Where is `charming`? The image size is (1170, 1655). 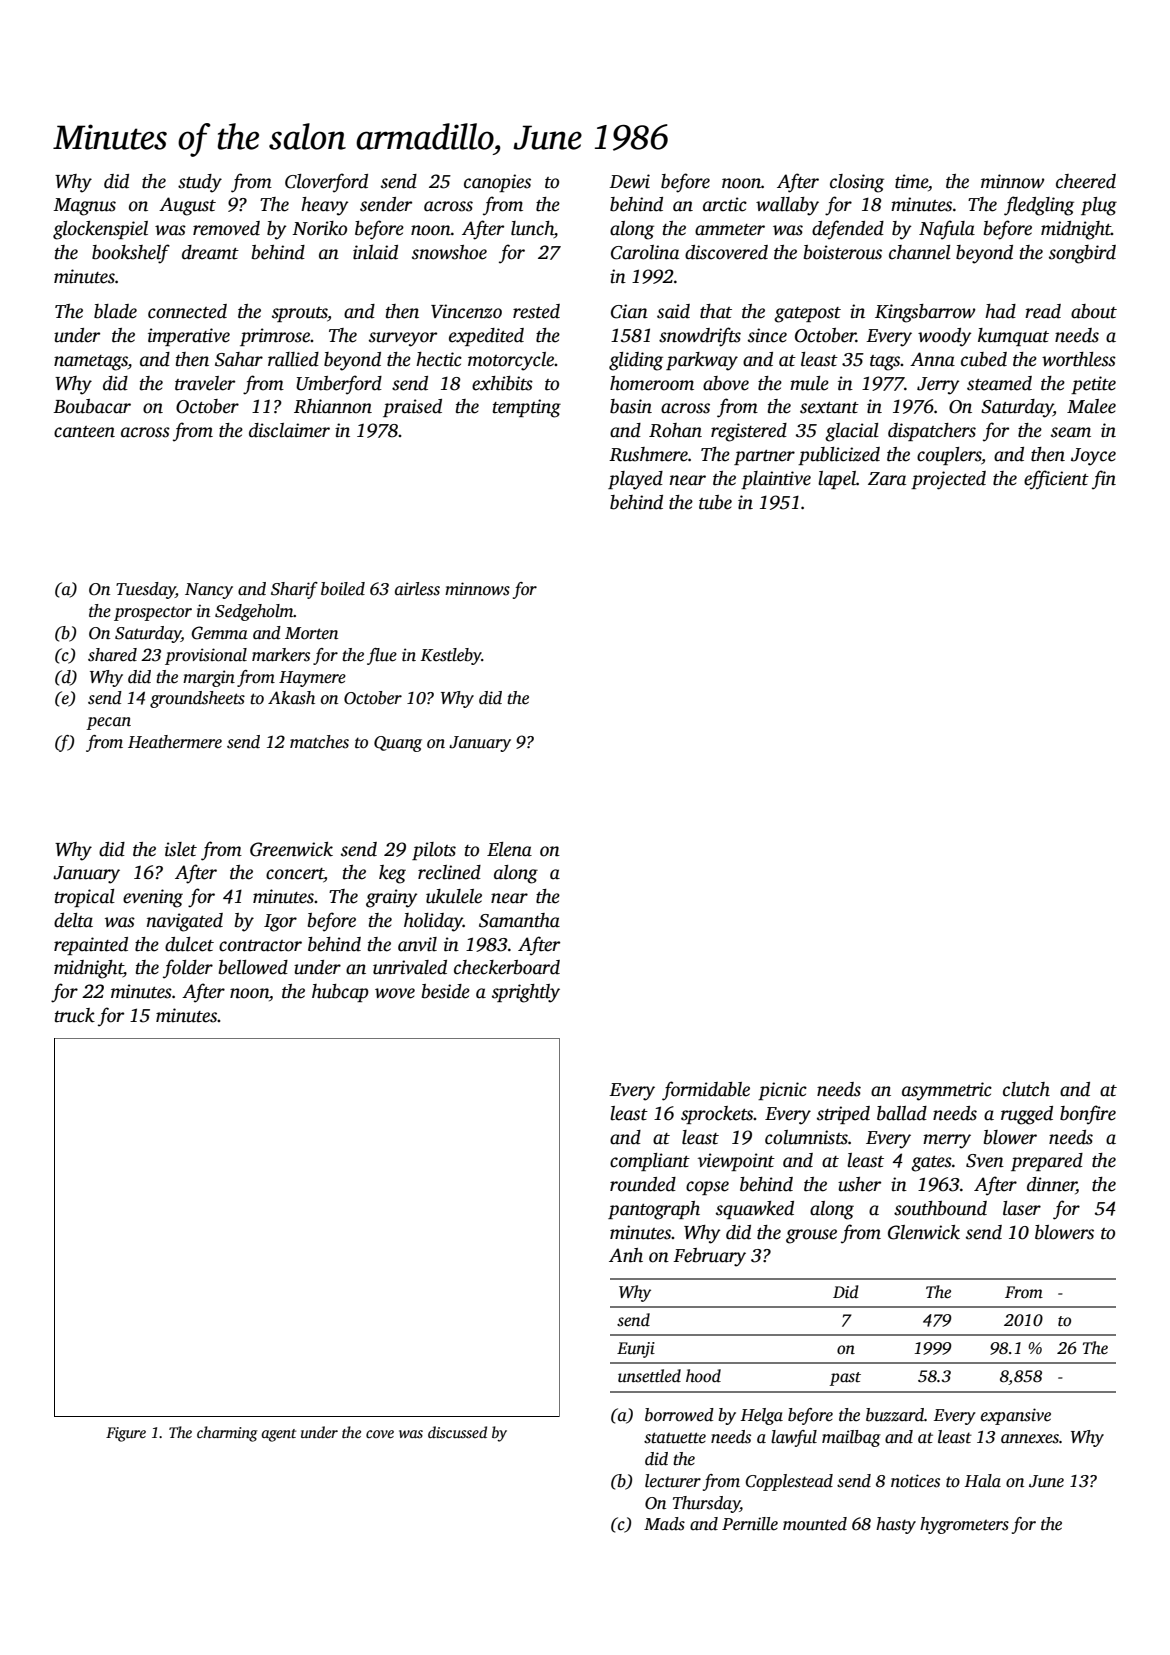
charming is located at coordinates (227, 1434).
